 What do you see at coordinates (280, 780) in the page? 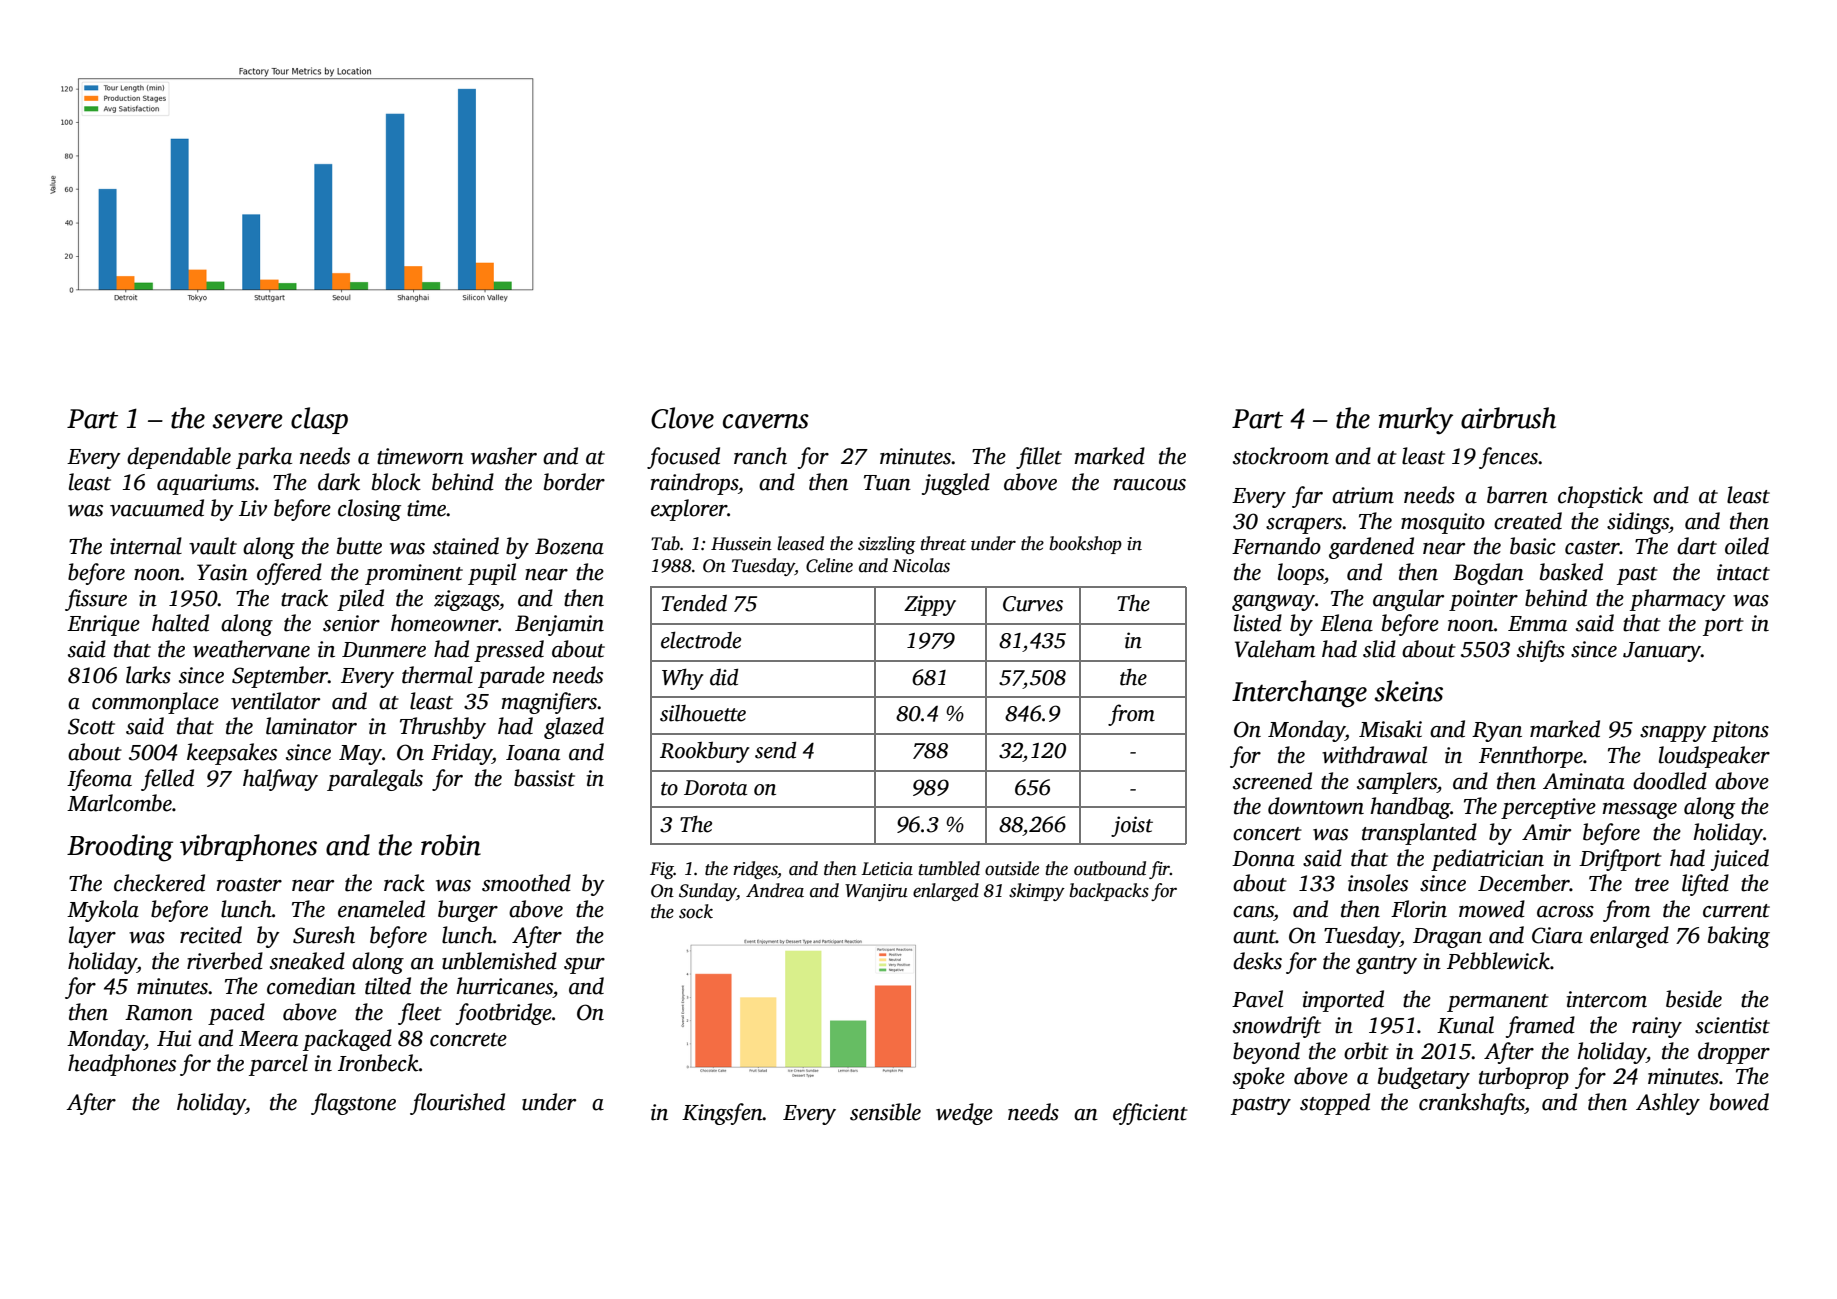
I see `halfway` at bounding box center [280, 780].
